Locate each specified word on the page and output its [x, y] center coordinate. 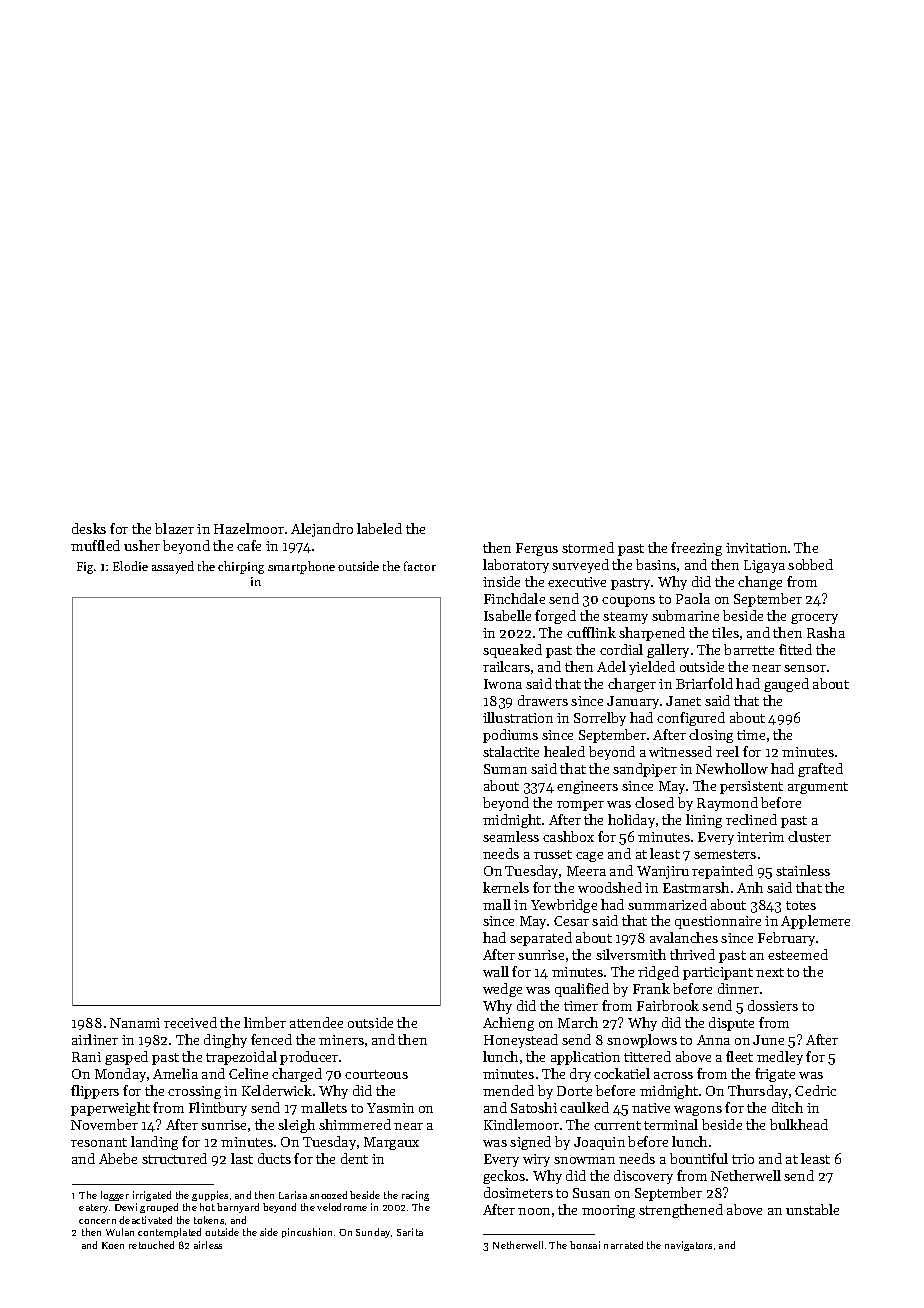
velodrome [342, 1207]
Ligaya [764, 566]
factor [420, 566]
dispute [731, 1024]
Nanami [135, 1023]
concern [97, 1221]
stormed [588, 547]
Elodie [130, 566]
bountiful [699, 1158]
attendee [316, 1022]
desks [89, 528]
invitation [756, 548]
